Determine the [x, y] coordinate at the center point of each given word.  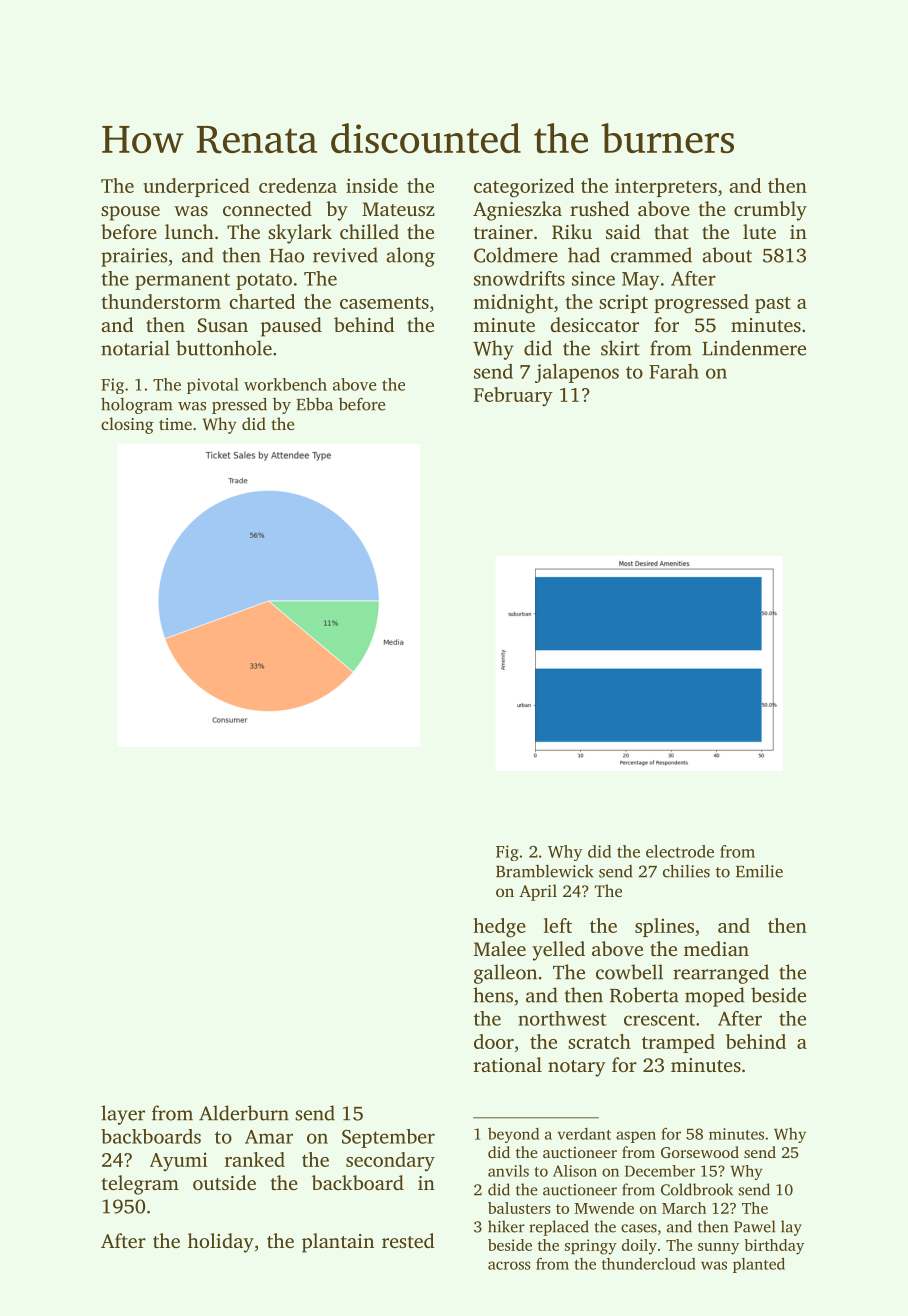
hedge [500, 928]
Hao [286, 256]
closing [127, 425]
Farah [674, 371]
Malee [500, 948]
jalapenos [577, 373]
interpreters [666, 187]
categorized [524, 188]
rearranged [721, 974]
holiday [221, 1243]
